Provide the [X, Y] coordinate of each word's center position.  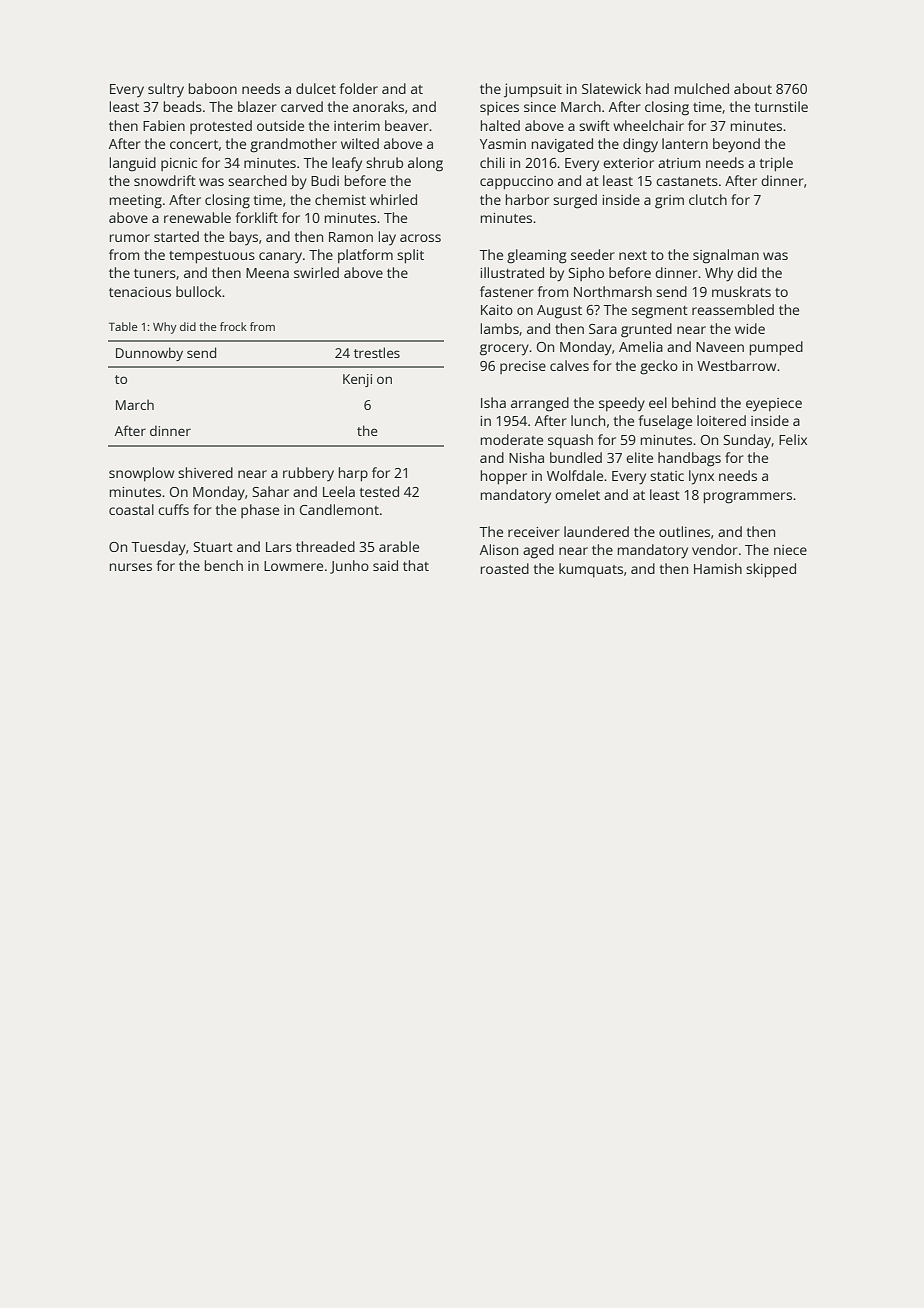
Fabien [164, 125]
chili [492, 162]
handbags [689, 459]
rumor [129, 238]
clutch [708, 199]
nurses [130, 567]
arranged [540, 404]
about [753, 88]
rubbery [308, 474]
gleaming [537, 256]
